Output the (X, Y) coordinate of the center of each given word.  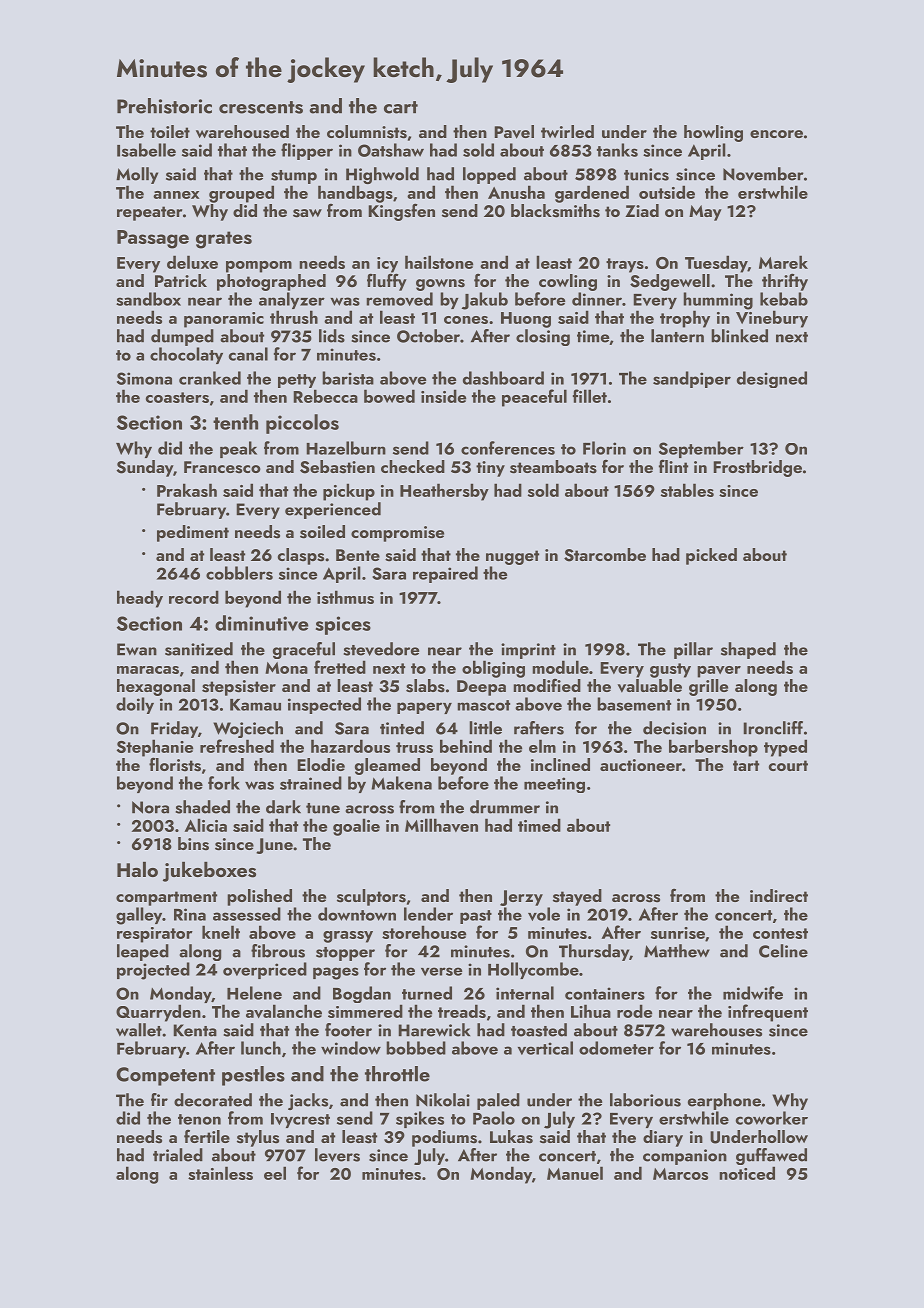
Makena (401, 783)
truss (414, 747)
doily (135, 705)
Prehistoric (164, 106)
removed (399, 299)
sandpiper (692, 379)
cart (401, 107)
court (788, 765)
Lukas (511, 1137)
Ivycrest (300, 1120)
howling (713, 133)
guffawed (771, 1156)
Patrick (181, 280)
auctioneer (641, 765)
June (274, 846)
